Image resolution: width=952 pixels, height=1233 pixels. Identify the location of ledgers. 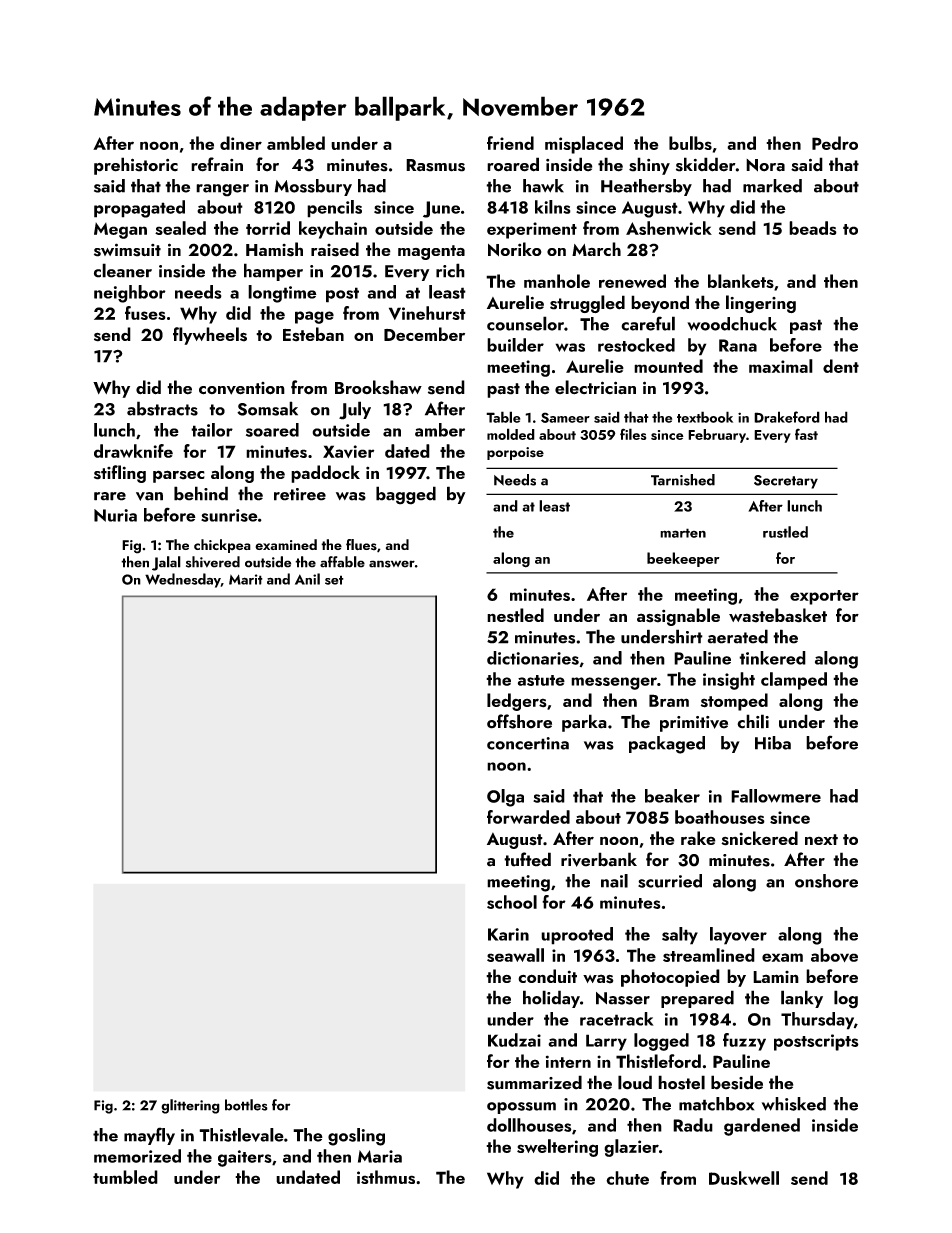
(517, 702).
